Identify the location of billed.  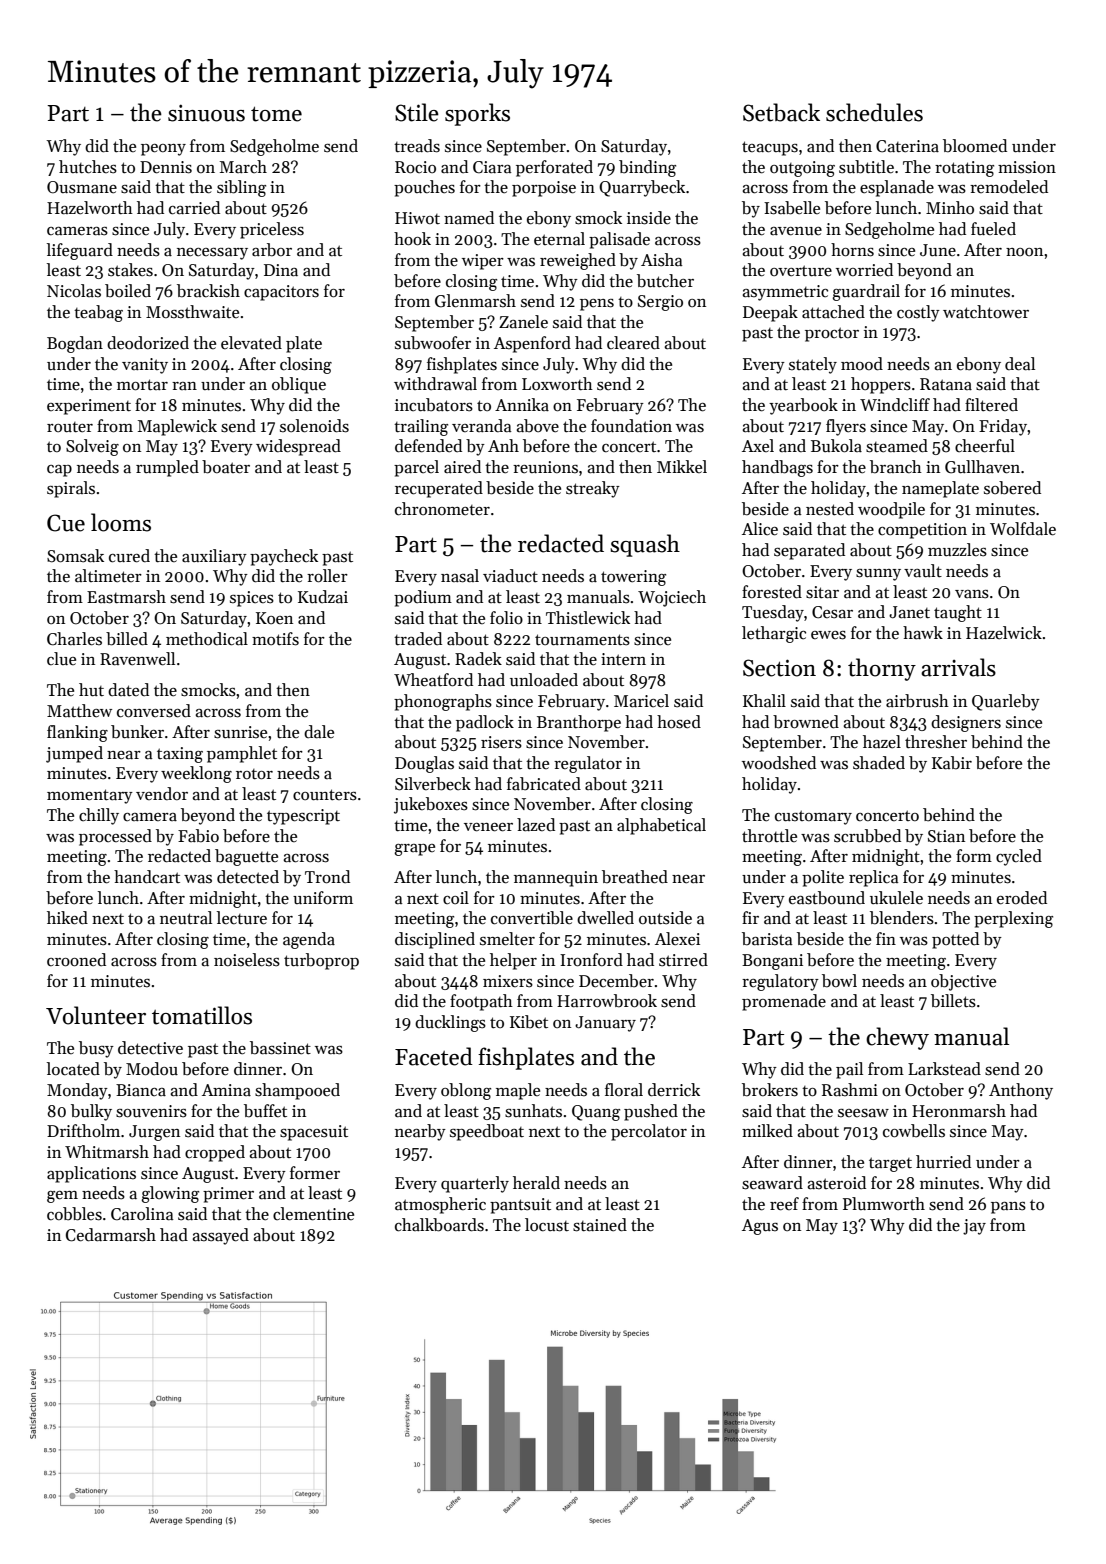
(127, 639).
